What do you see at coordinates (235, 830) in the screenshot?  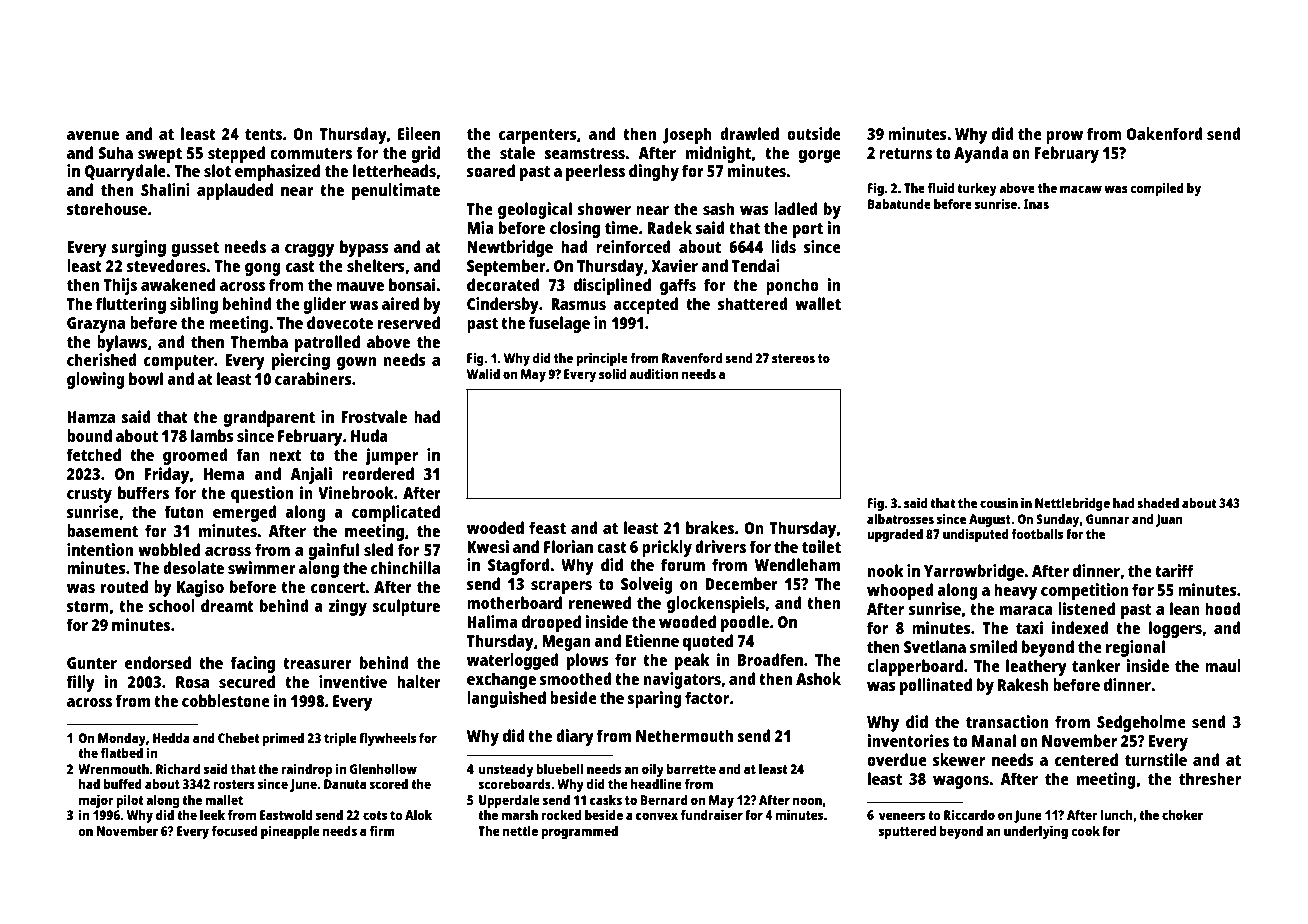 I see `focused` at bounding box center [235, 830].
